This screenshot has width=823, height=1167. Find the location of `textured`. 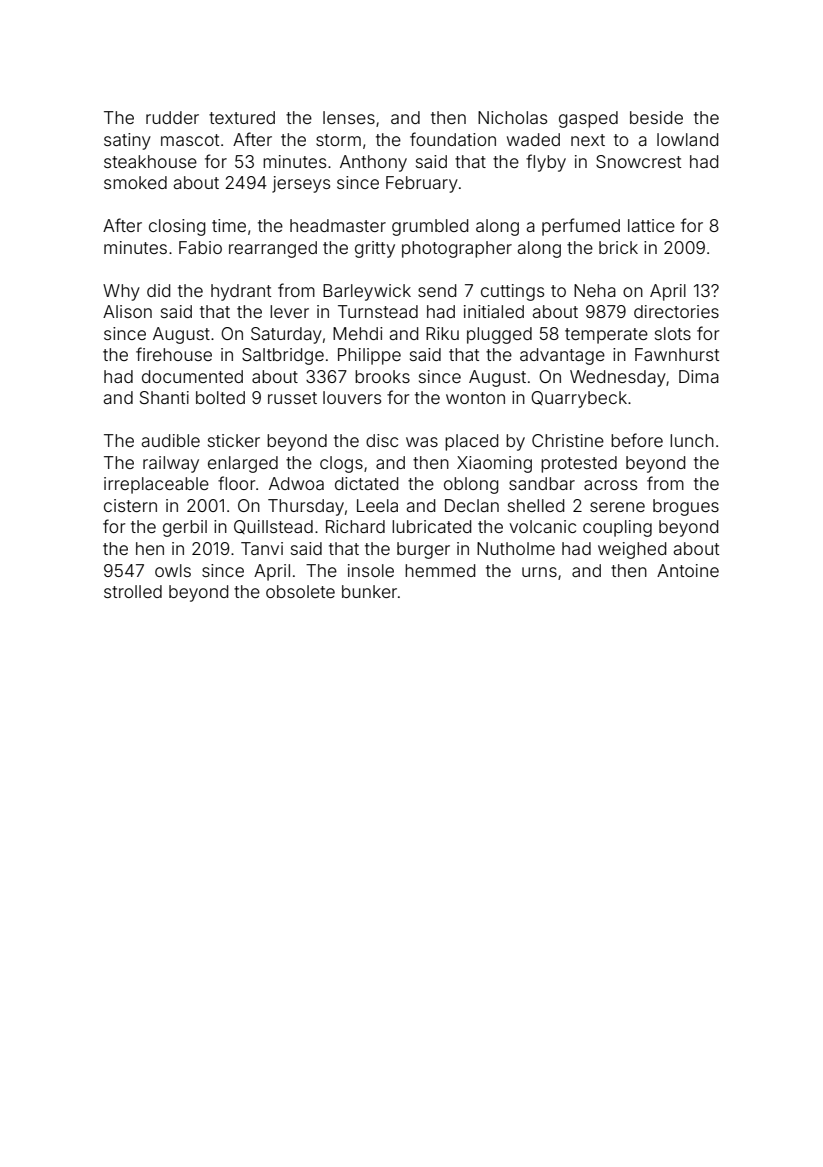

textured is located at coordinates (242, 117).
